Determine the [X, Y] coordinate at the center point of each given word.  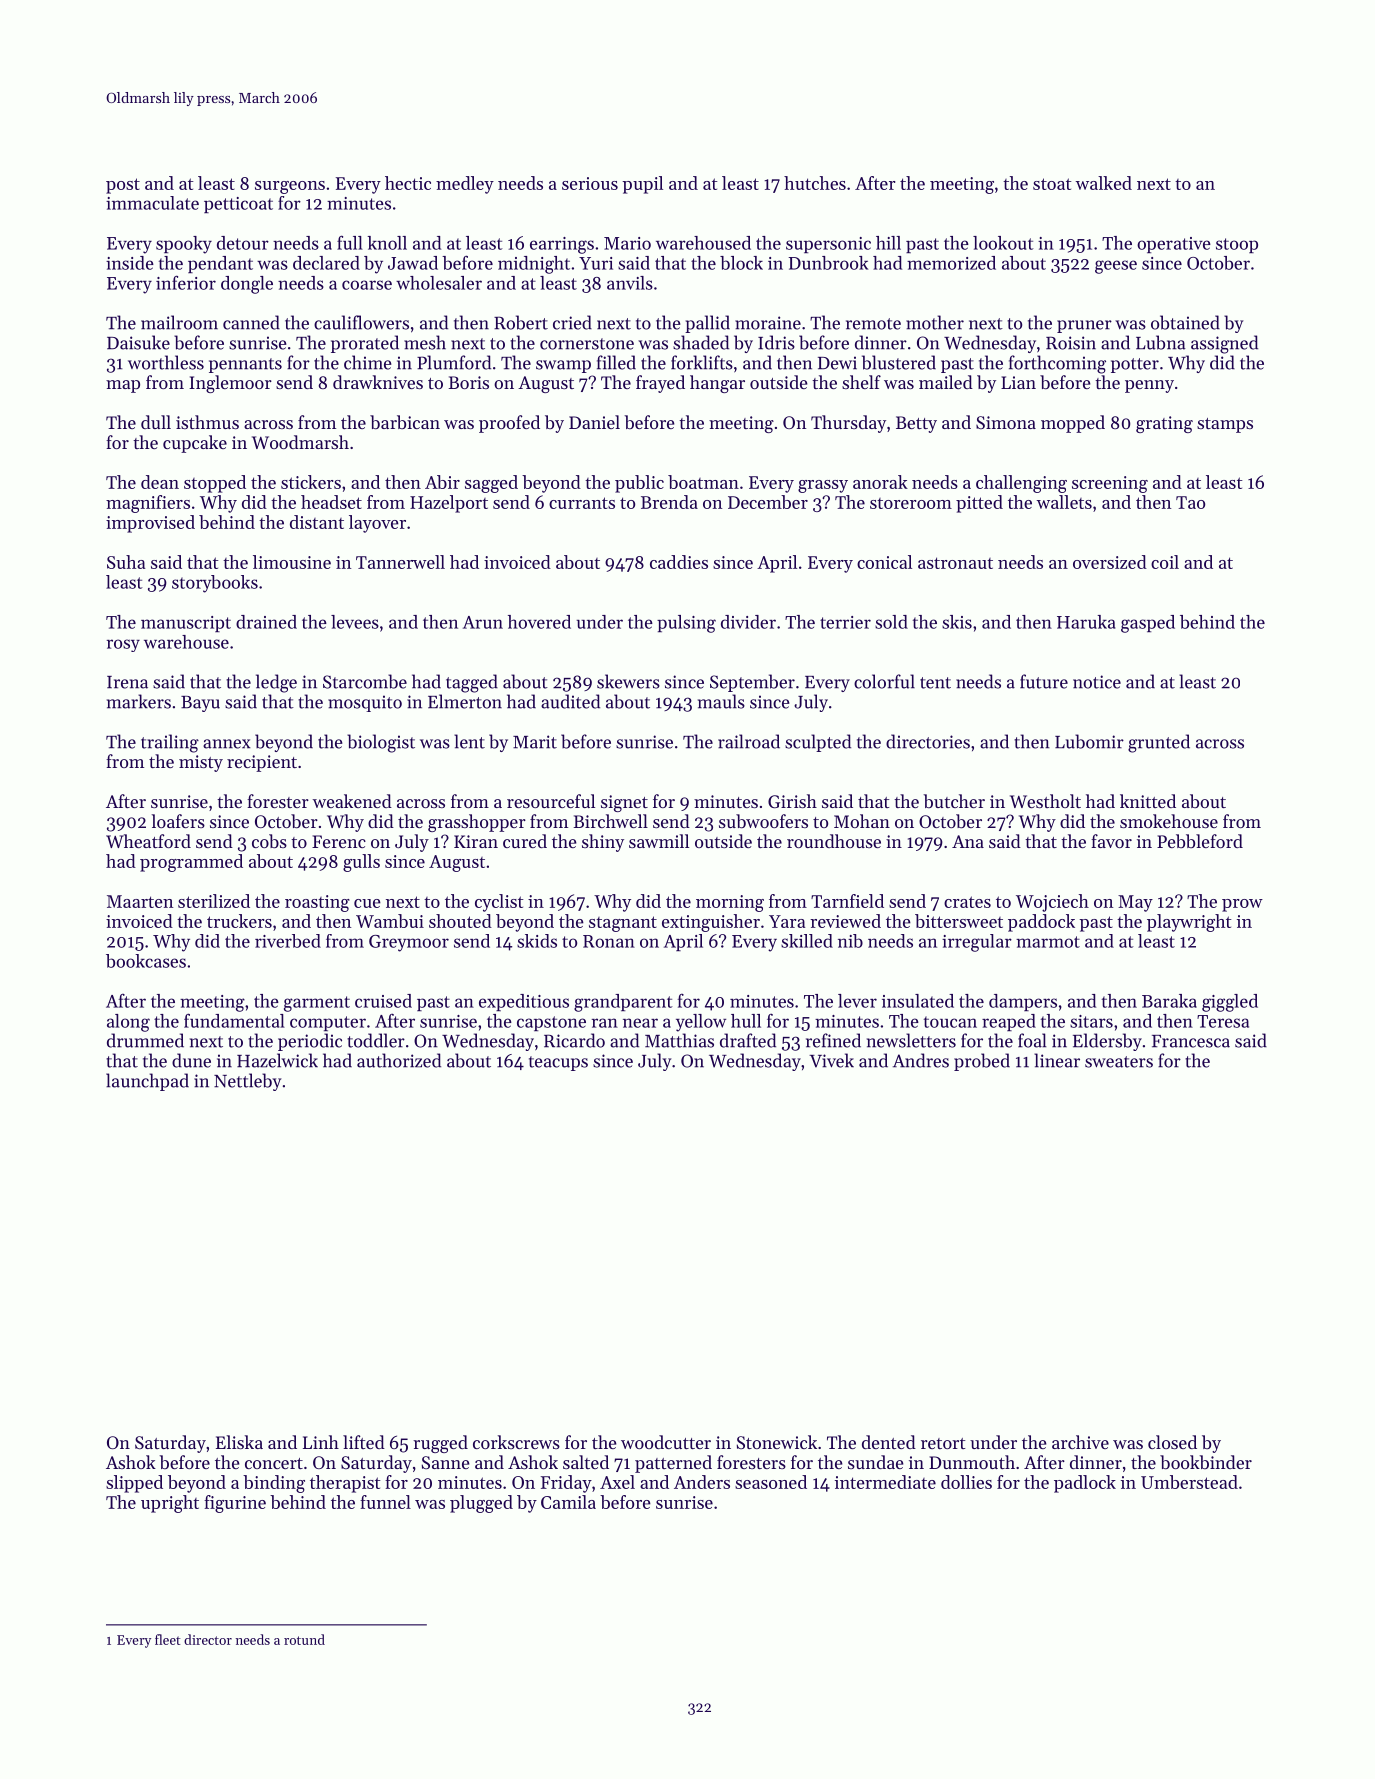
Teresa [1223, 1021]
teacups [558, 1063]
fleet [168, 1639]
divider [748, 622]
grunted [1159, 743]
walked [1104, 183]
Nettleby [248, 1082]
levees [355, 622]
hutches [815, 183]
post [123, 186]
